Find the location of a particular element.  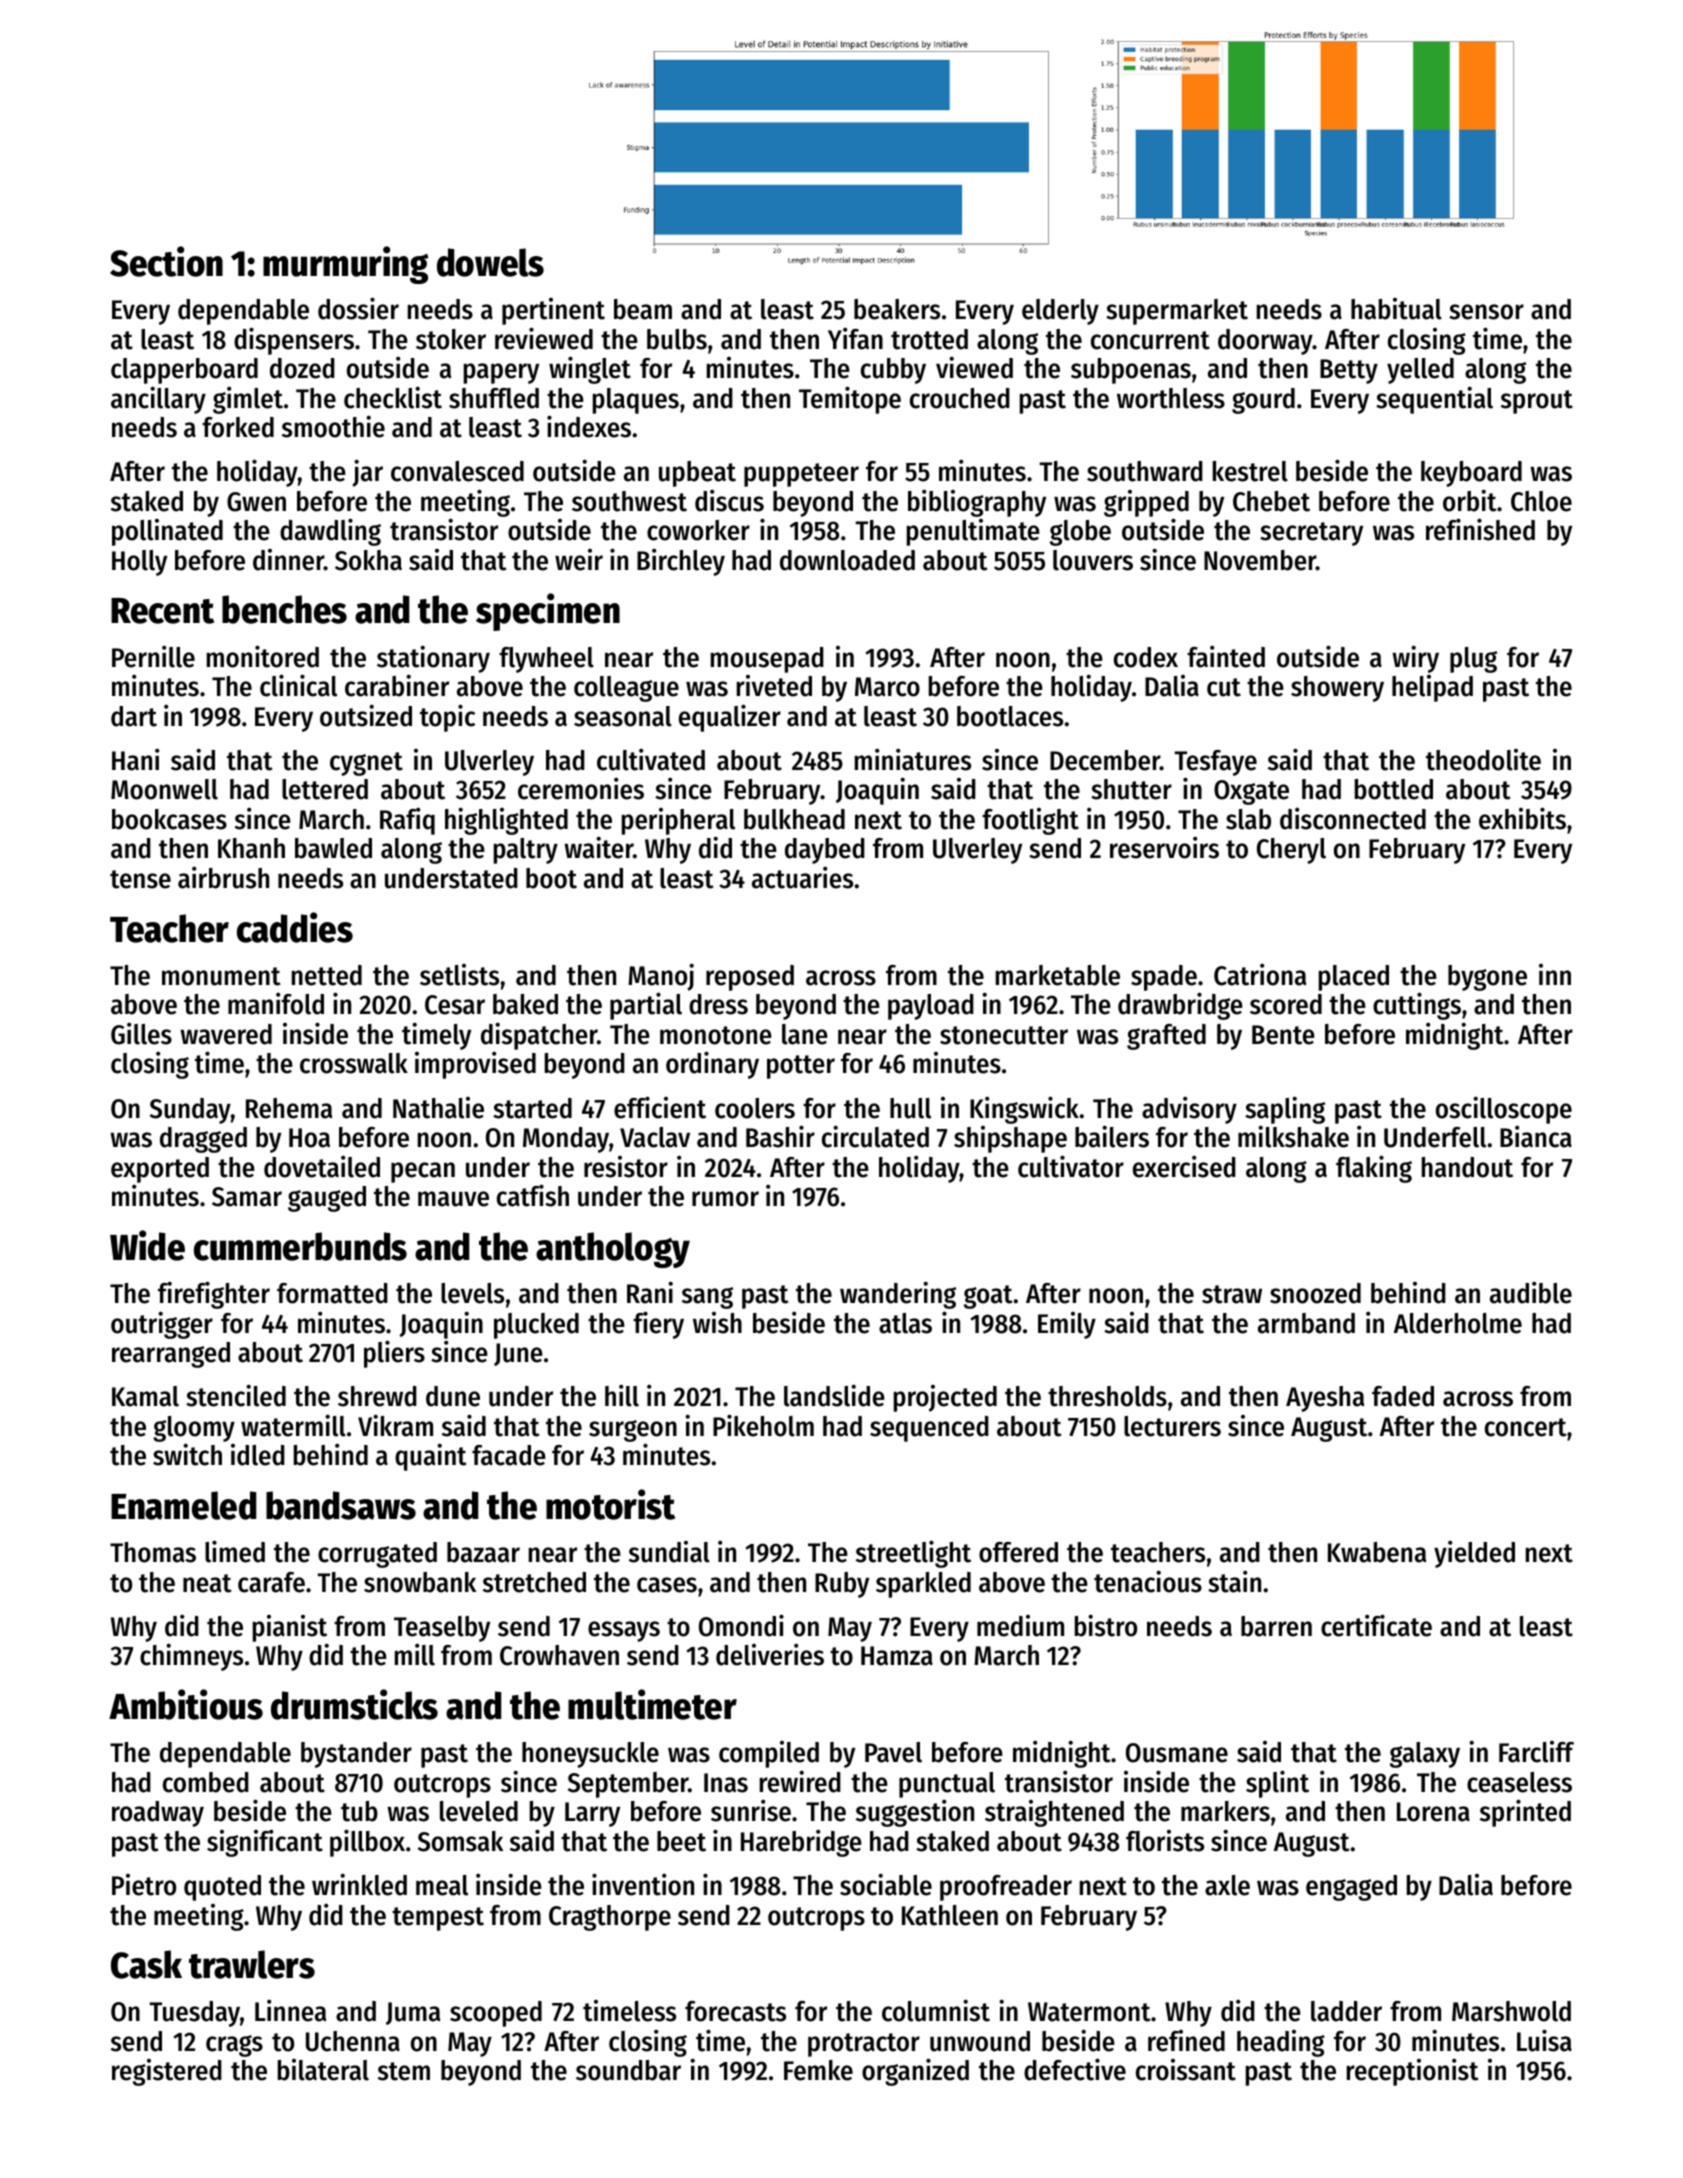

registered is located at coordinates (167, 2072).
